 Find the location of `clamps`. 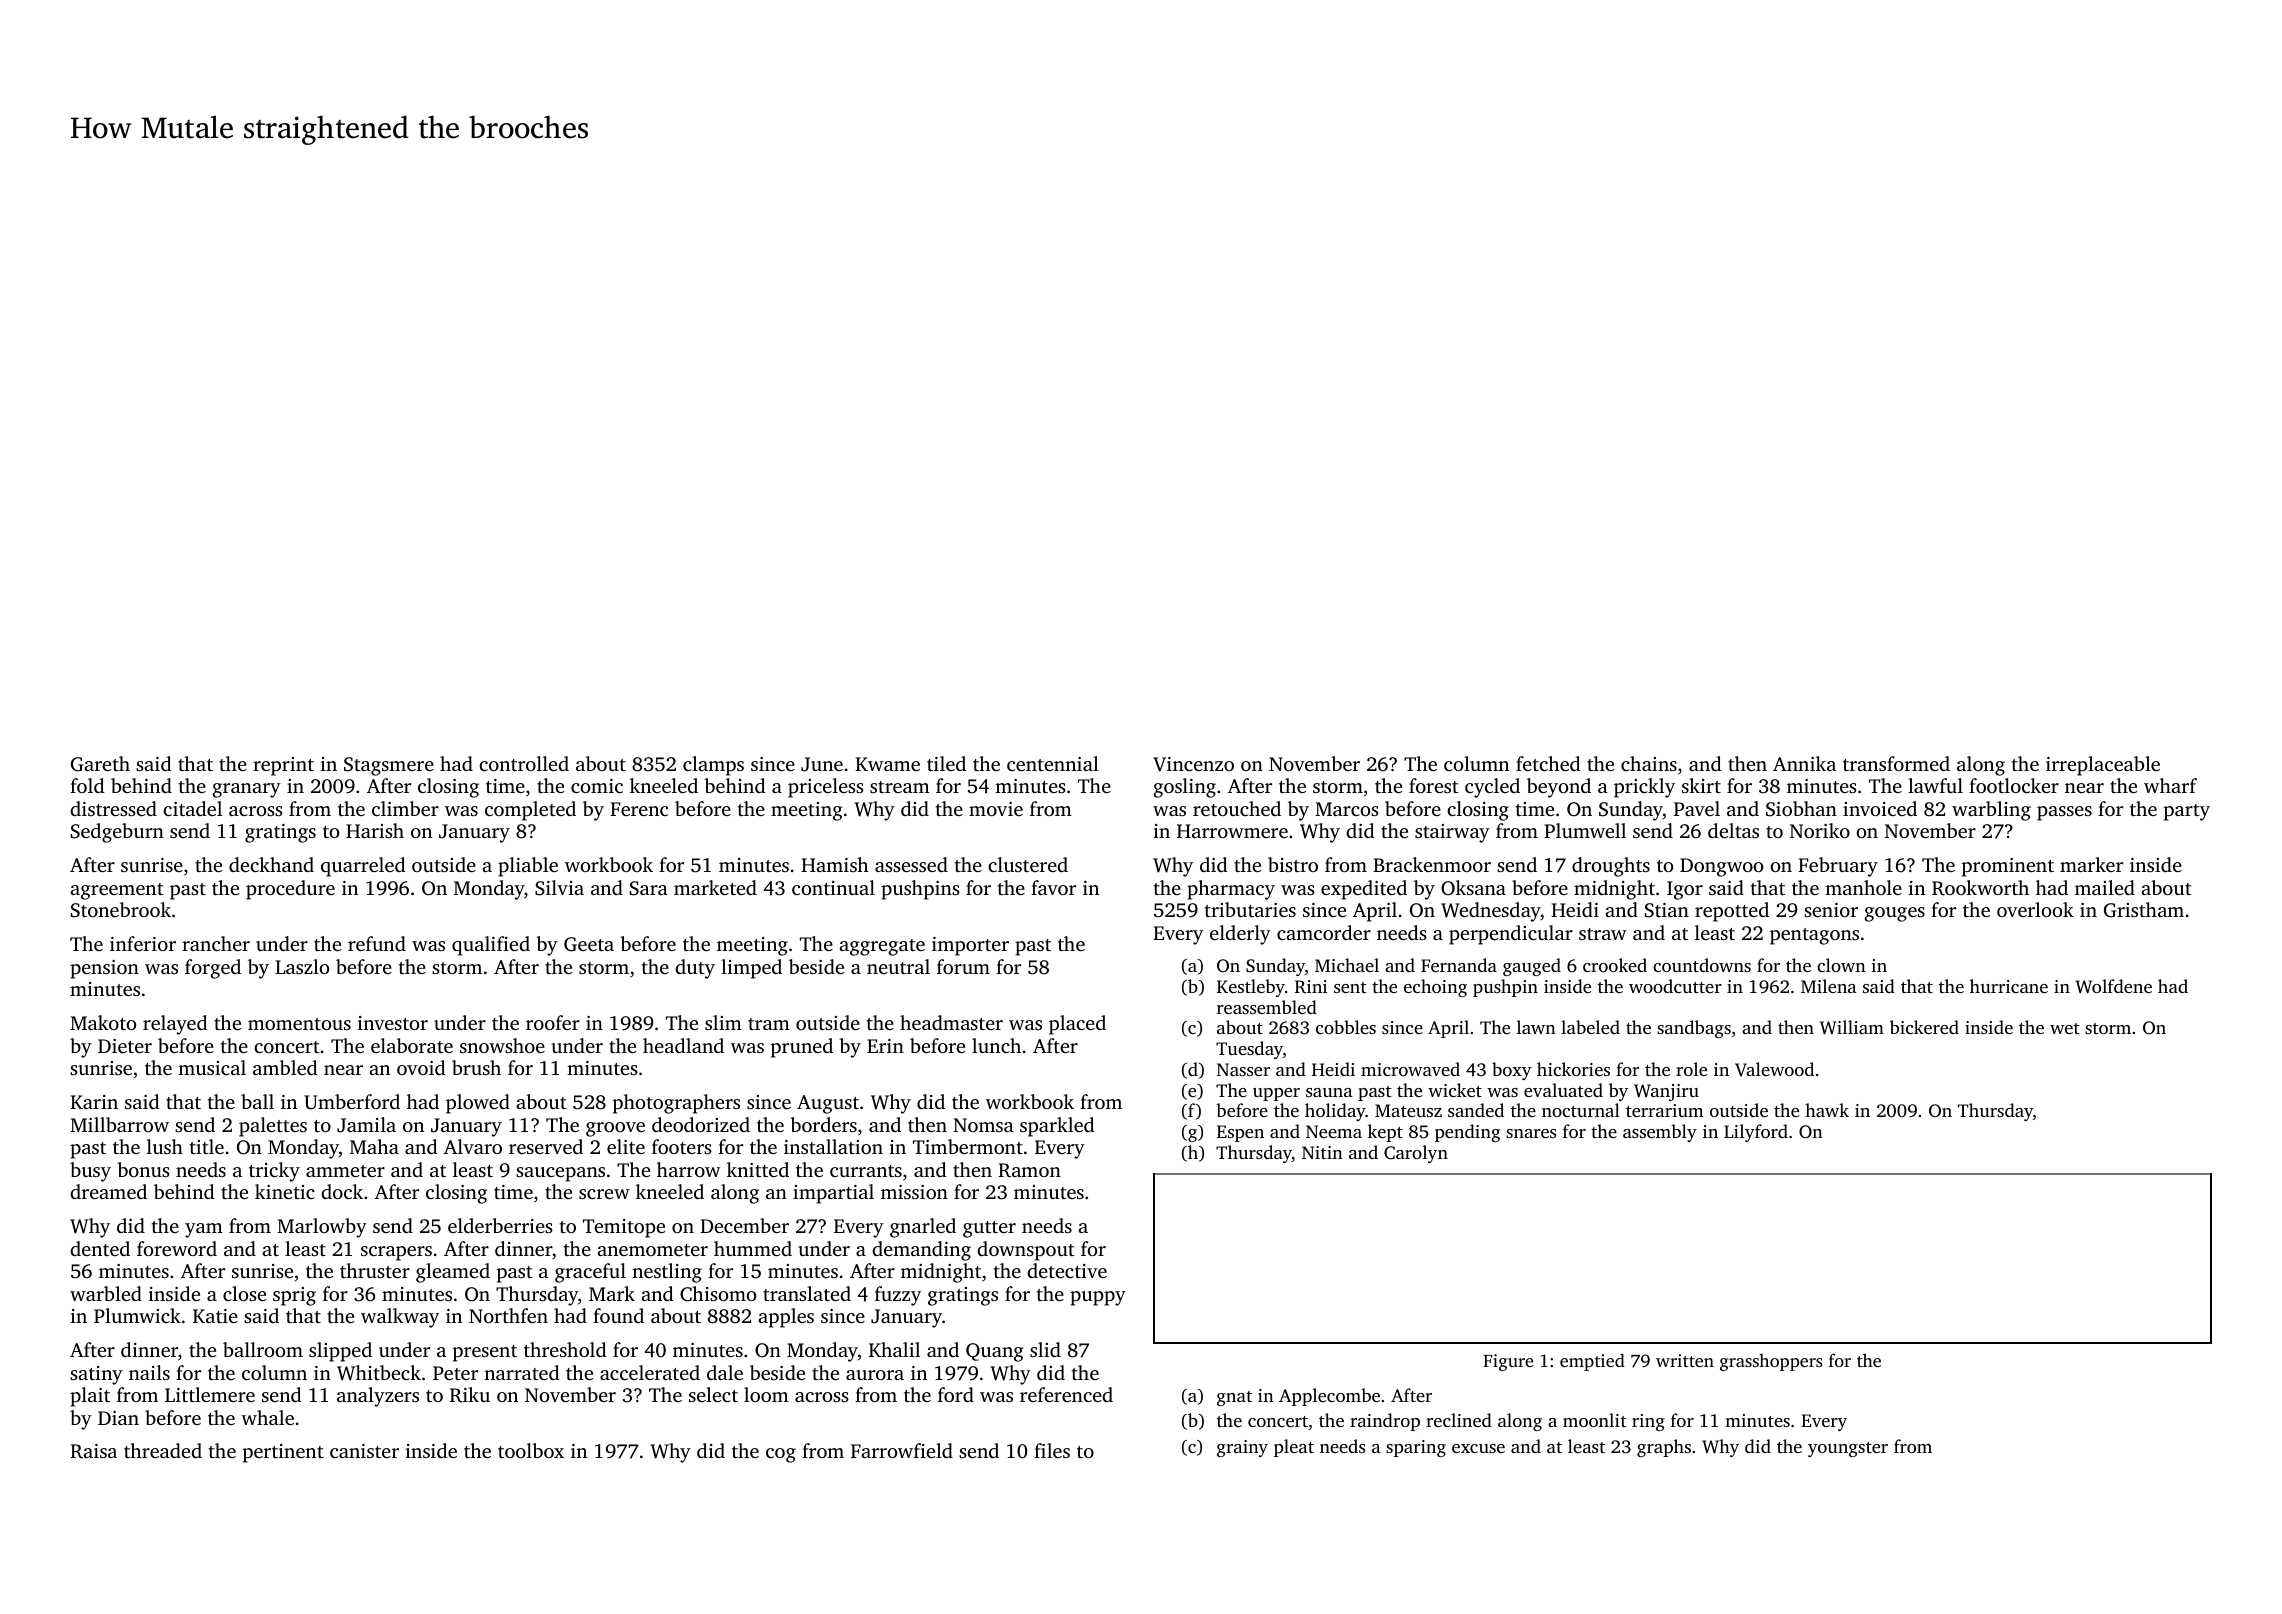

clamps is located at coordinates (713, 766).
